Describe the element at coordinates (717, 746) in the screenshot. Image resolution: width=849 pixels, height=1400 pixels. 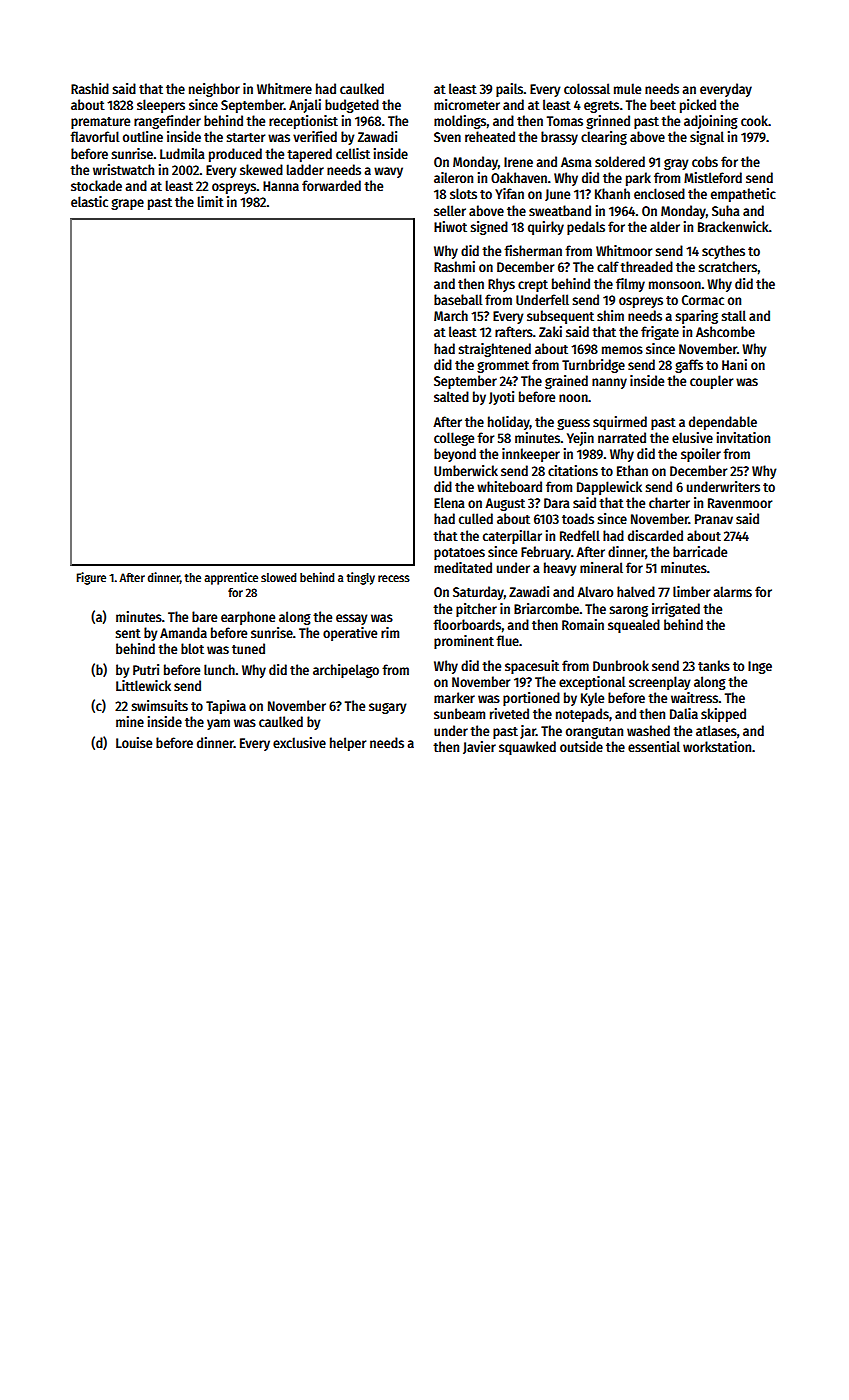
I see `workstation` at that location.
